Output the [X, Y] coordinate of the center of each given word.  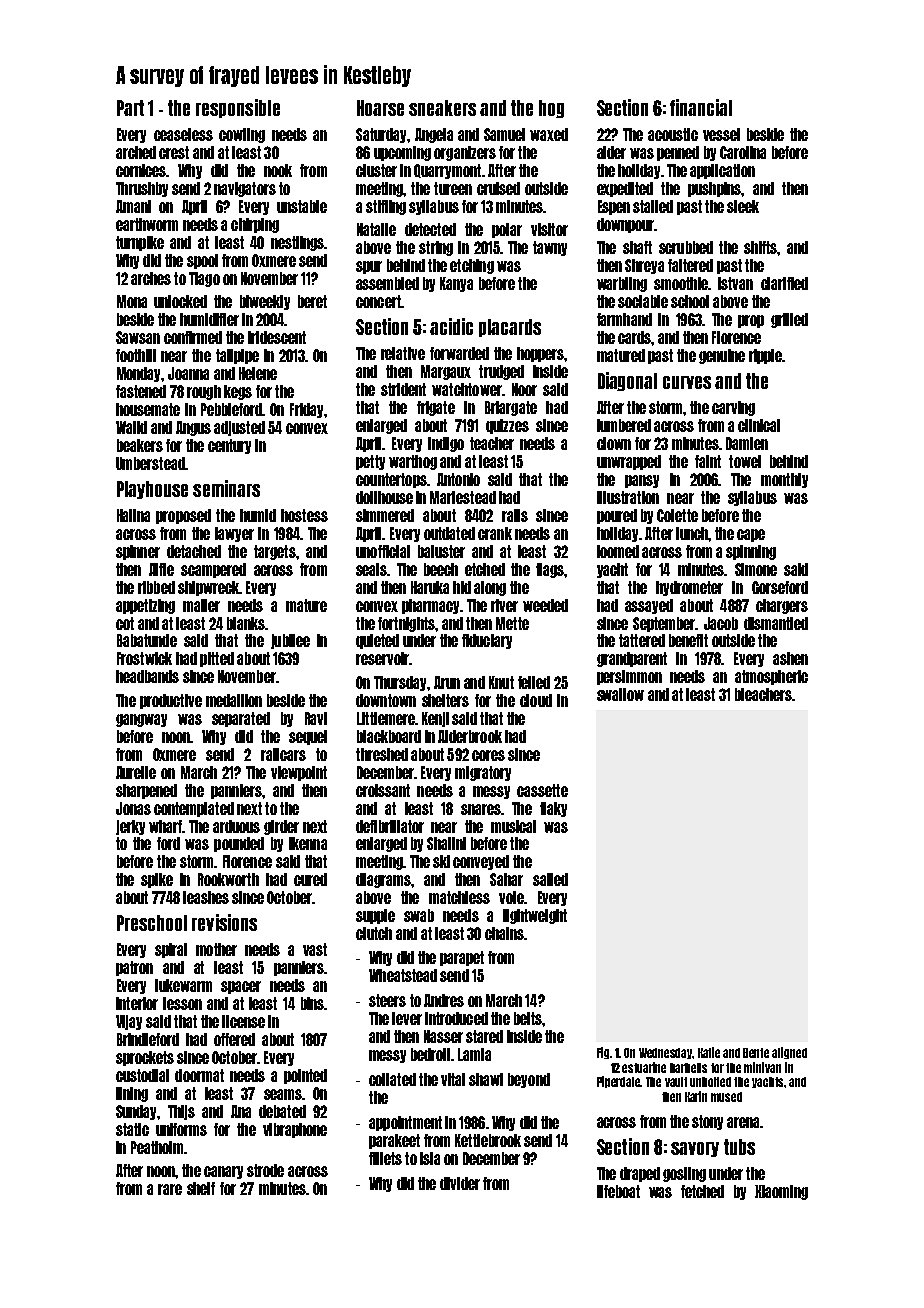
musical [513, 826]
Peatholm [157, 1147]
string [436, 248]
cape [751, 535]
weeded [545, 605]
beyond [529, 1080]
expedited [625, 189]
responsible [238, 108]
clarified [784, 283]
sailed [550, 879]
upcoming [402, 153]
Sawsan [138, 337]
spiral [171, 950]
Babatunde [147, 640]
